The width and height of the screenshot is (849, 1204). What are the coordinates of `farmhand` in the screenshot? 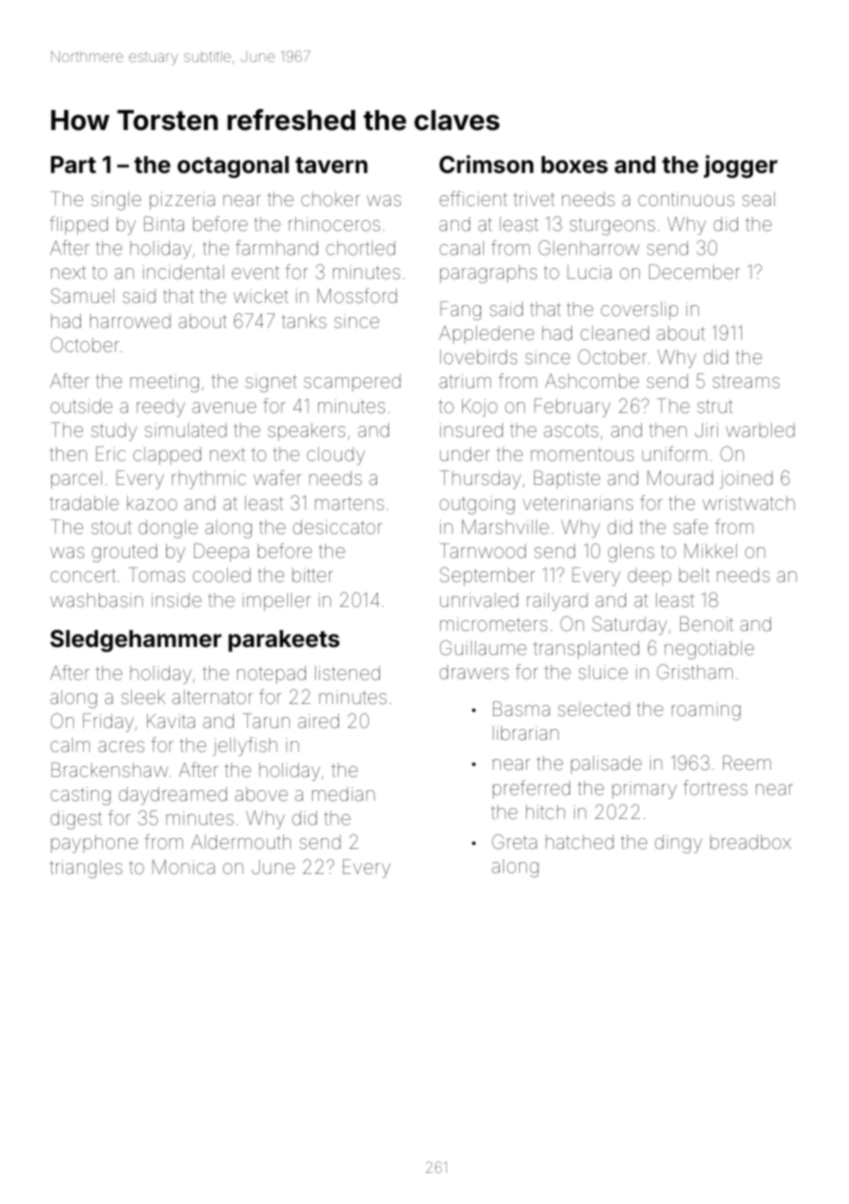 It's located at (277, 247).
